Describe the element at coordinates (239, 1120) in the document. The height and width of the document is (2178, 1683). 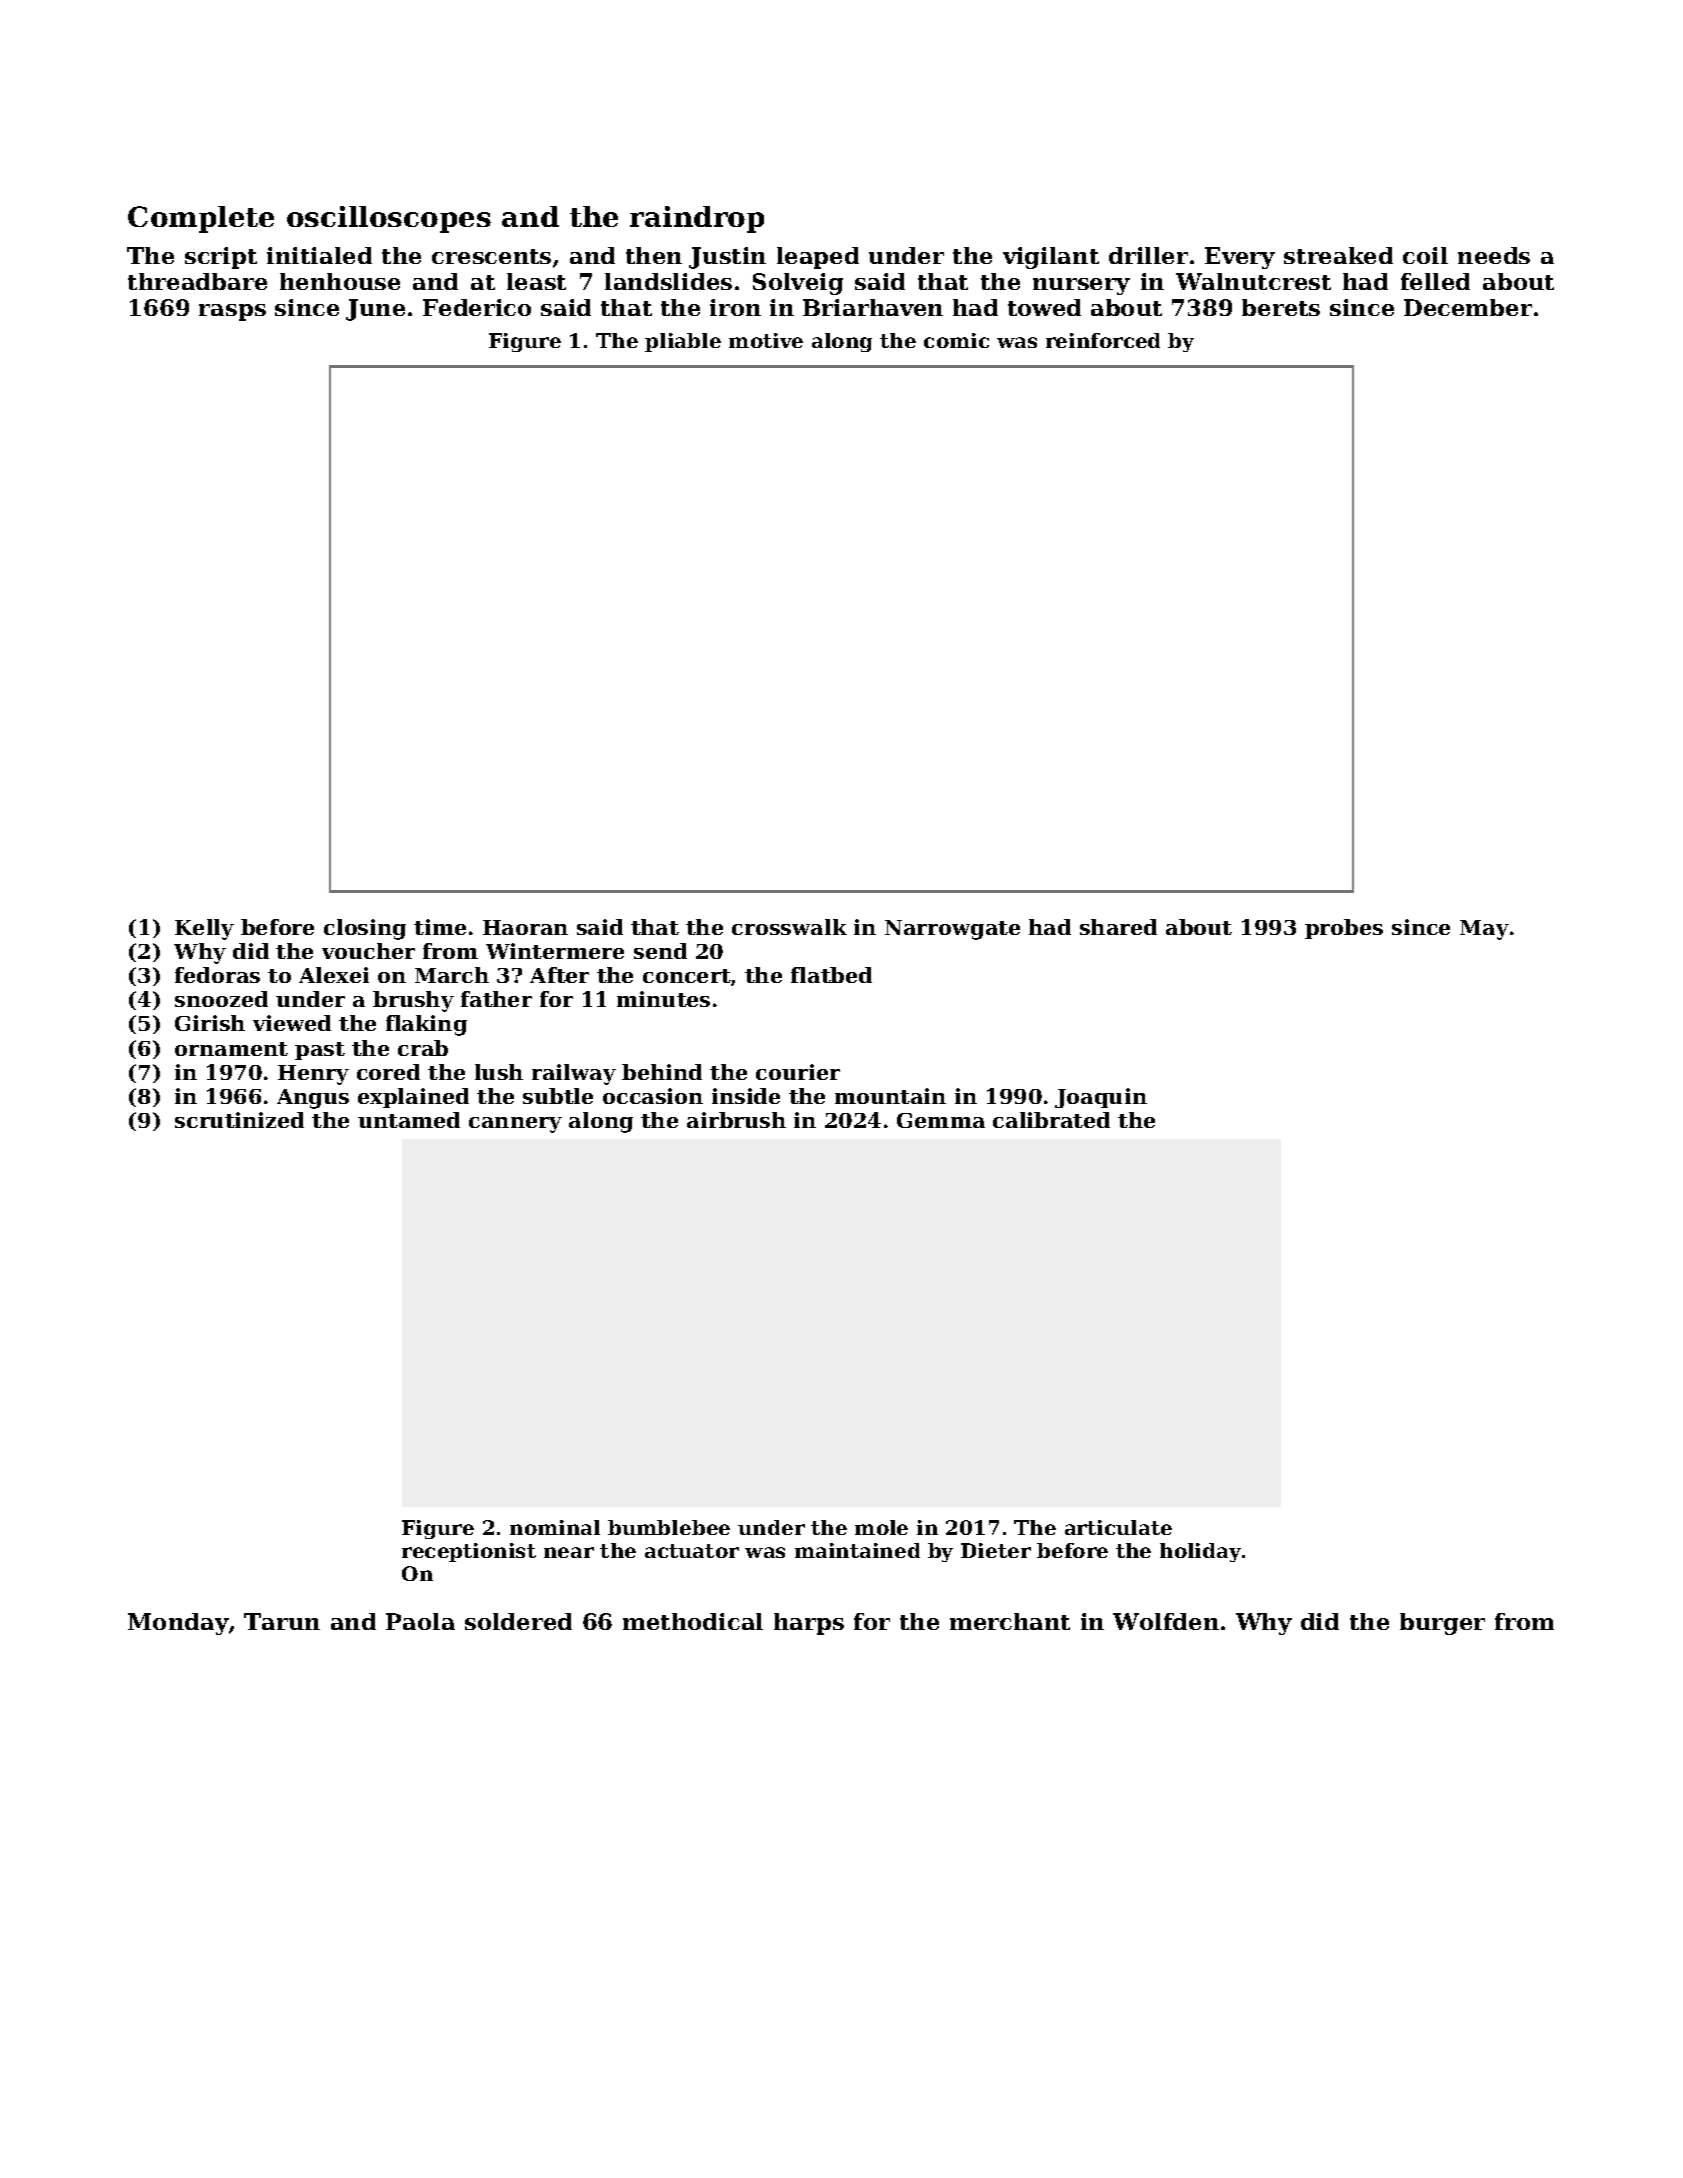
I see `scrutinized` at that location.
